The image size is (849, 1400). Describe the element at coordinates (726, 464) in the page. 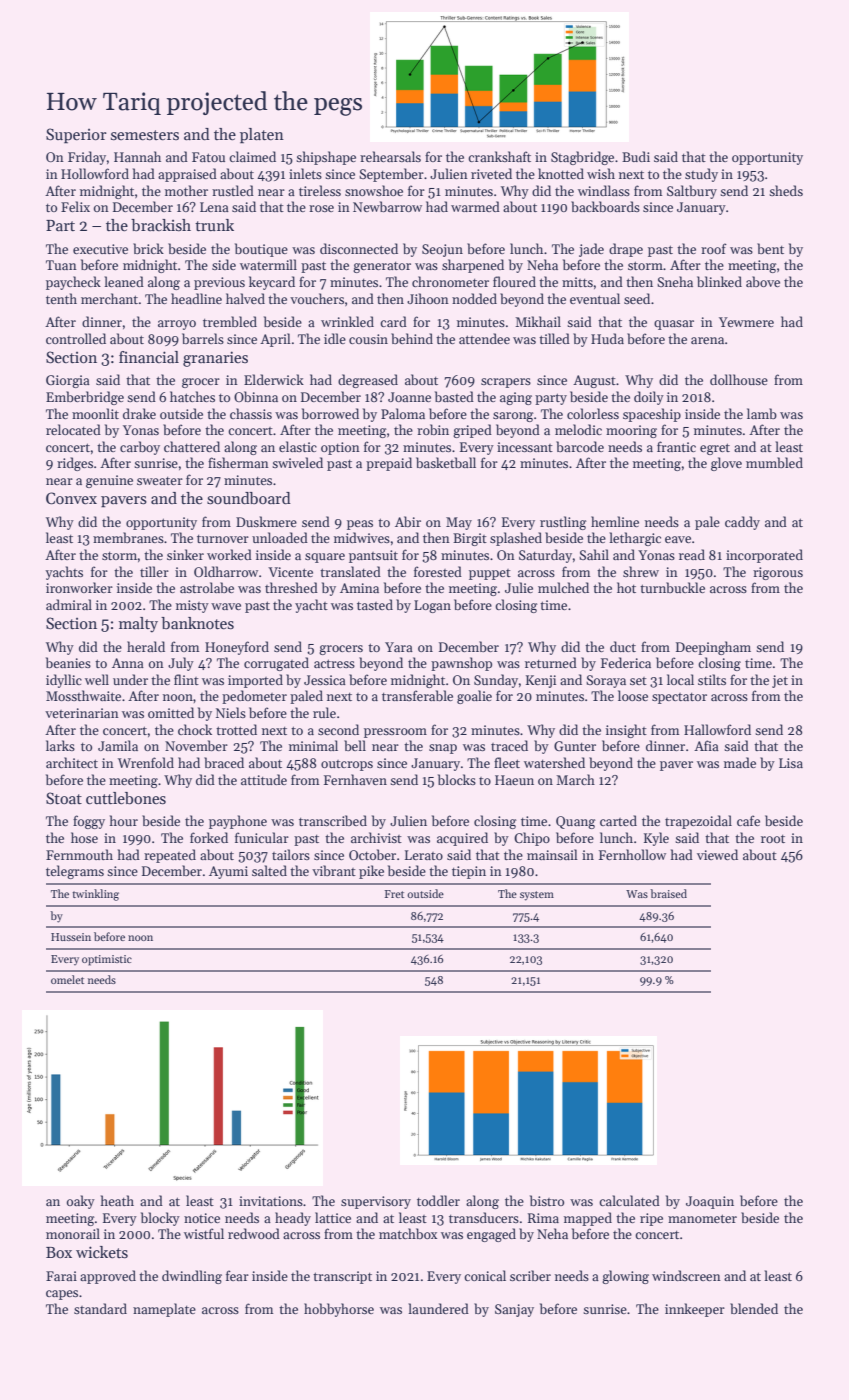

I see `glove` at that location.
